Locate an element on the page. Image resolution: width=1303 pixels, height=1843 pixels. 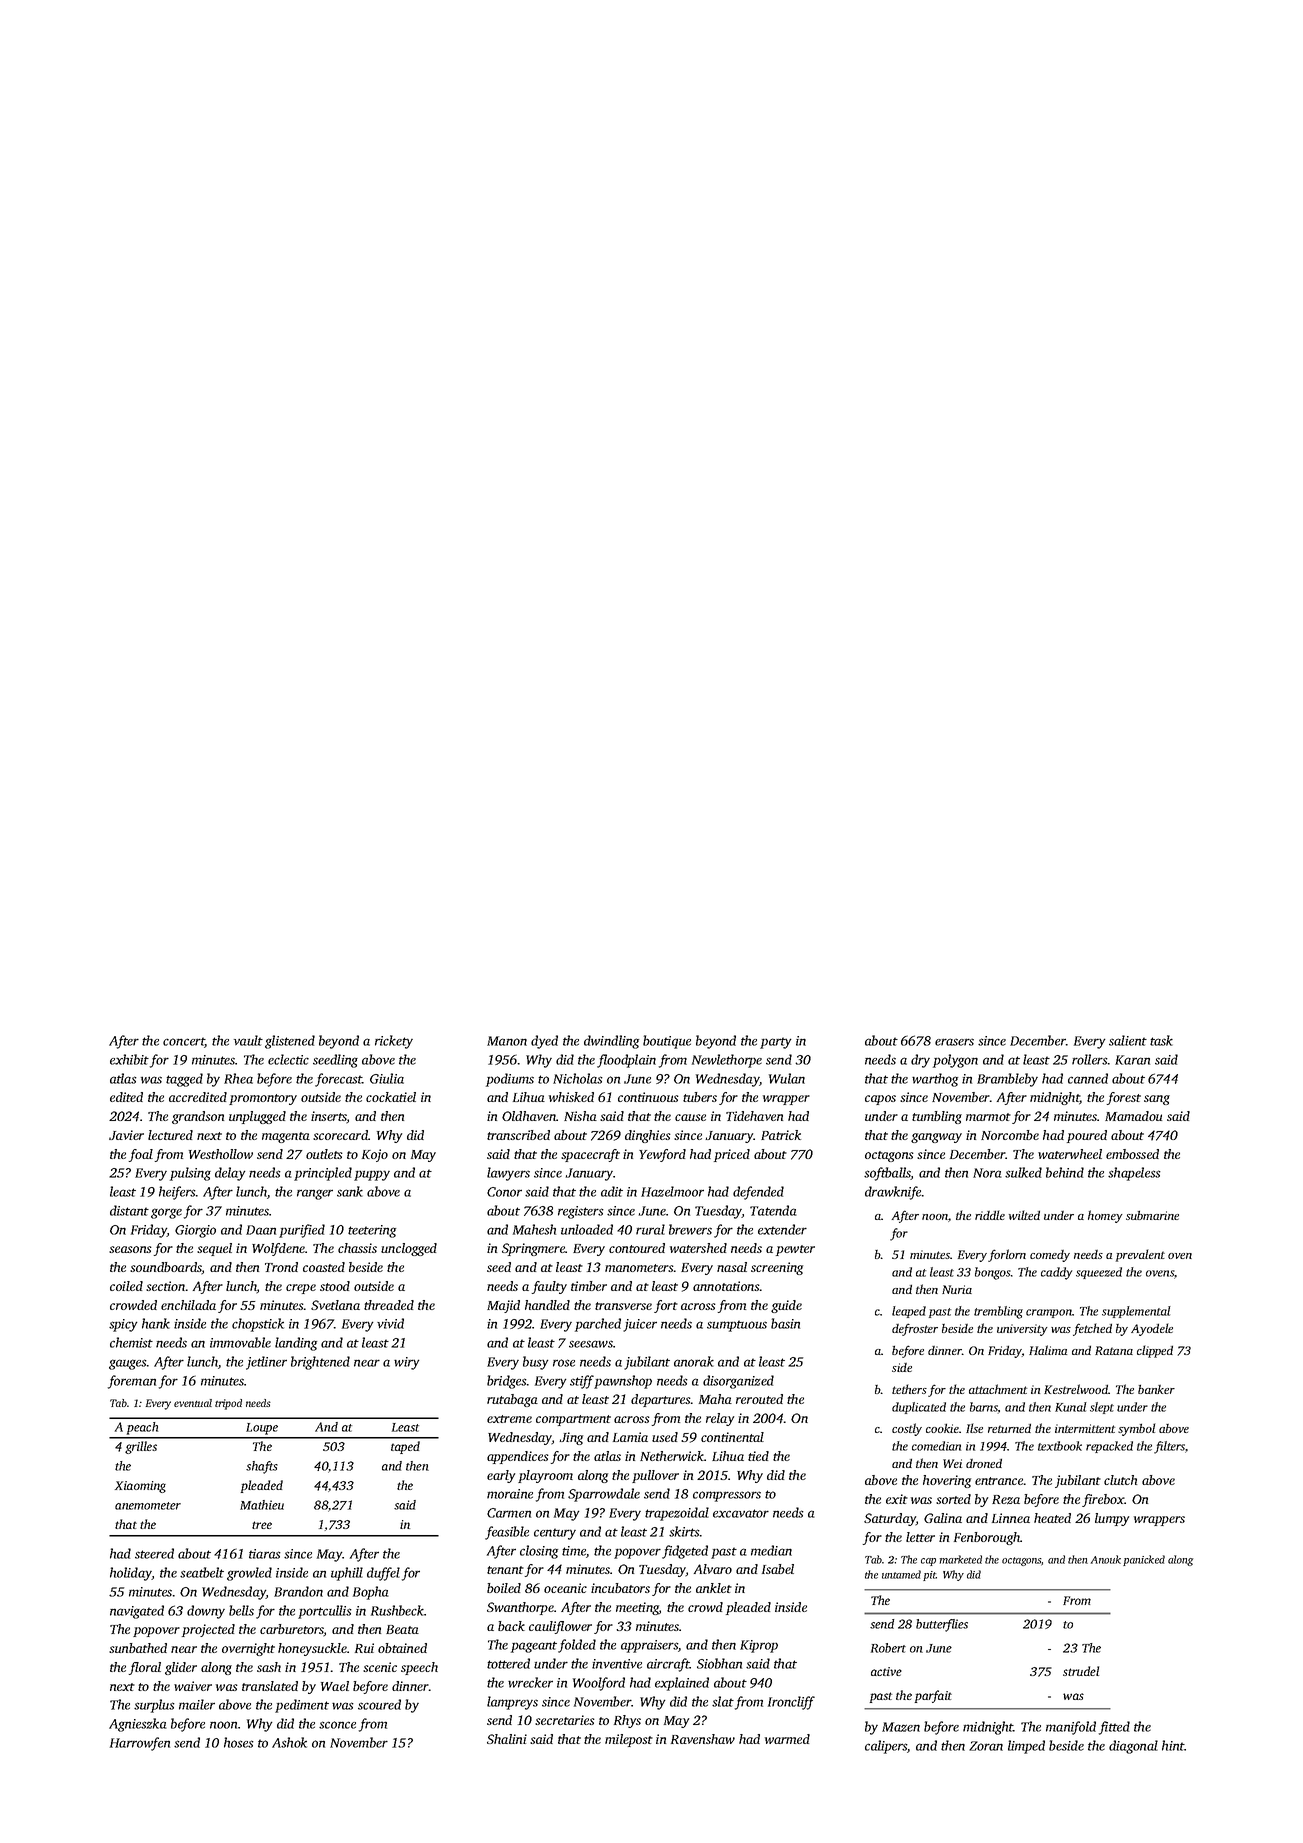
hoses is located at coordinates (239, 1742).
